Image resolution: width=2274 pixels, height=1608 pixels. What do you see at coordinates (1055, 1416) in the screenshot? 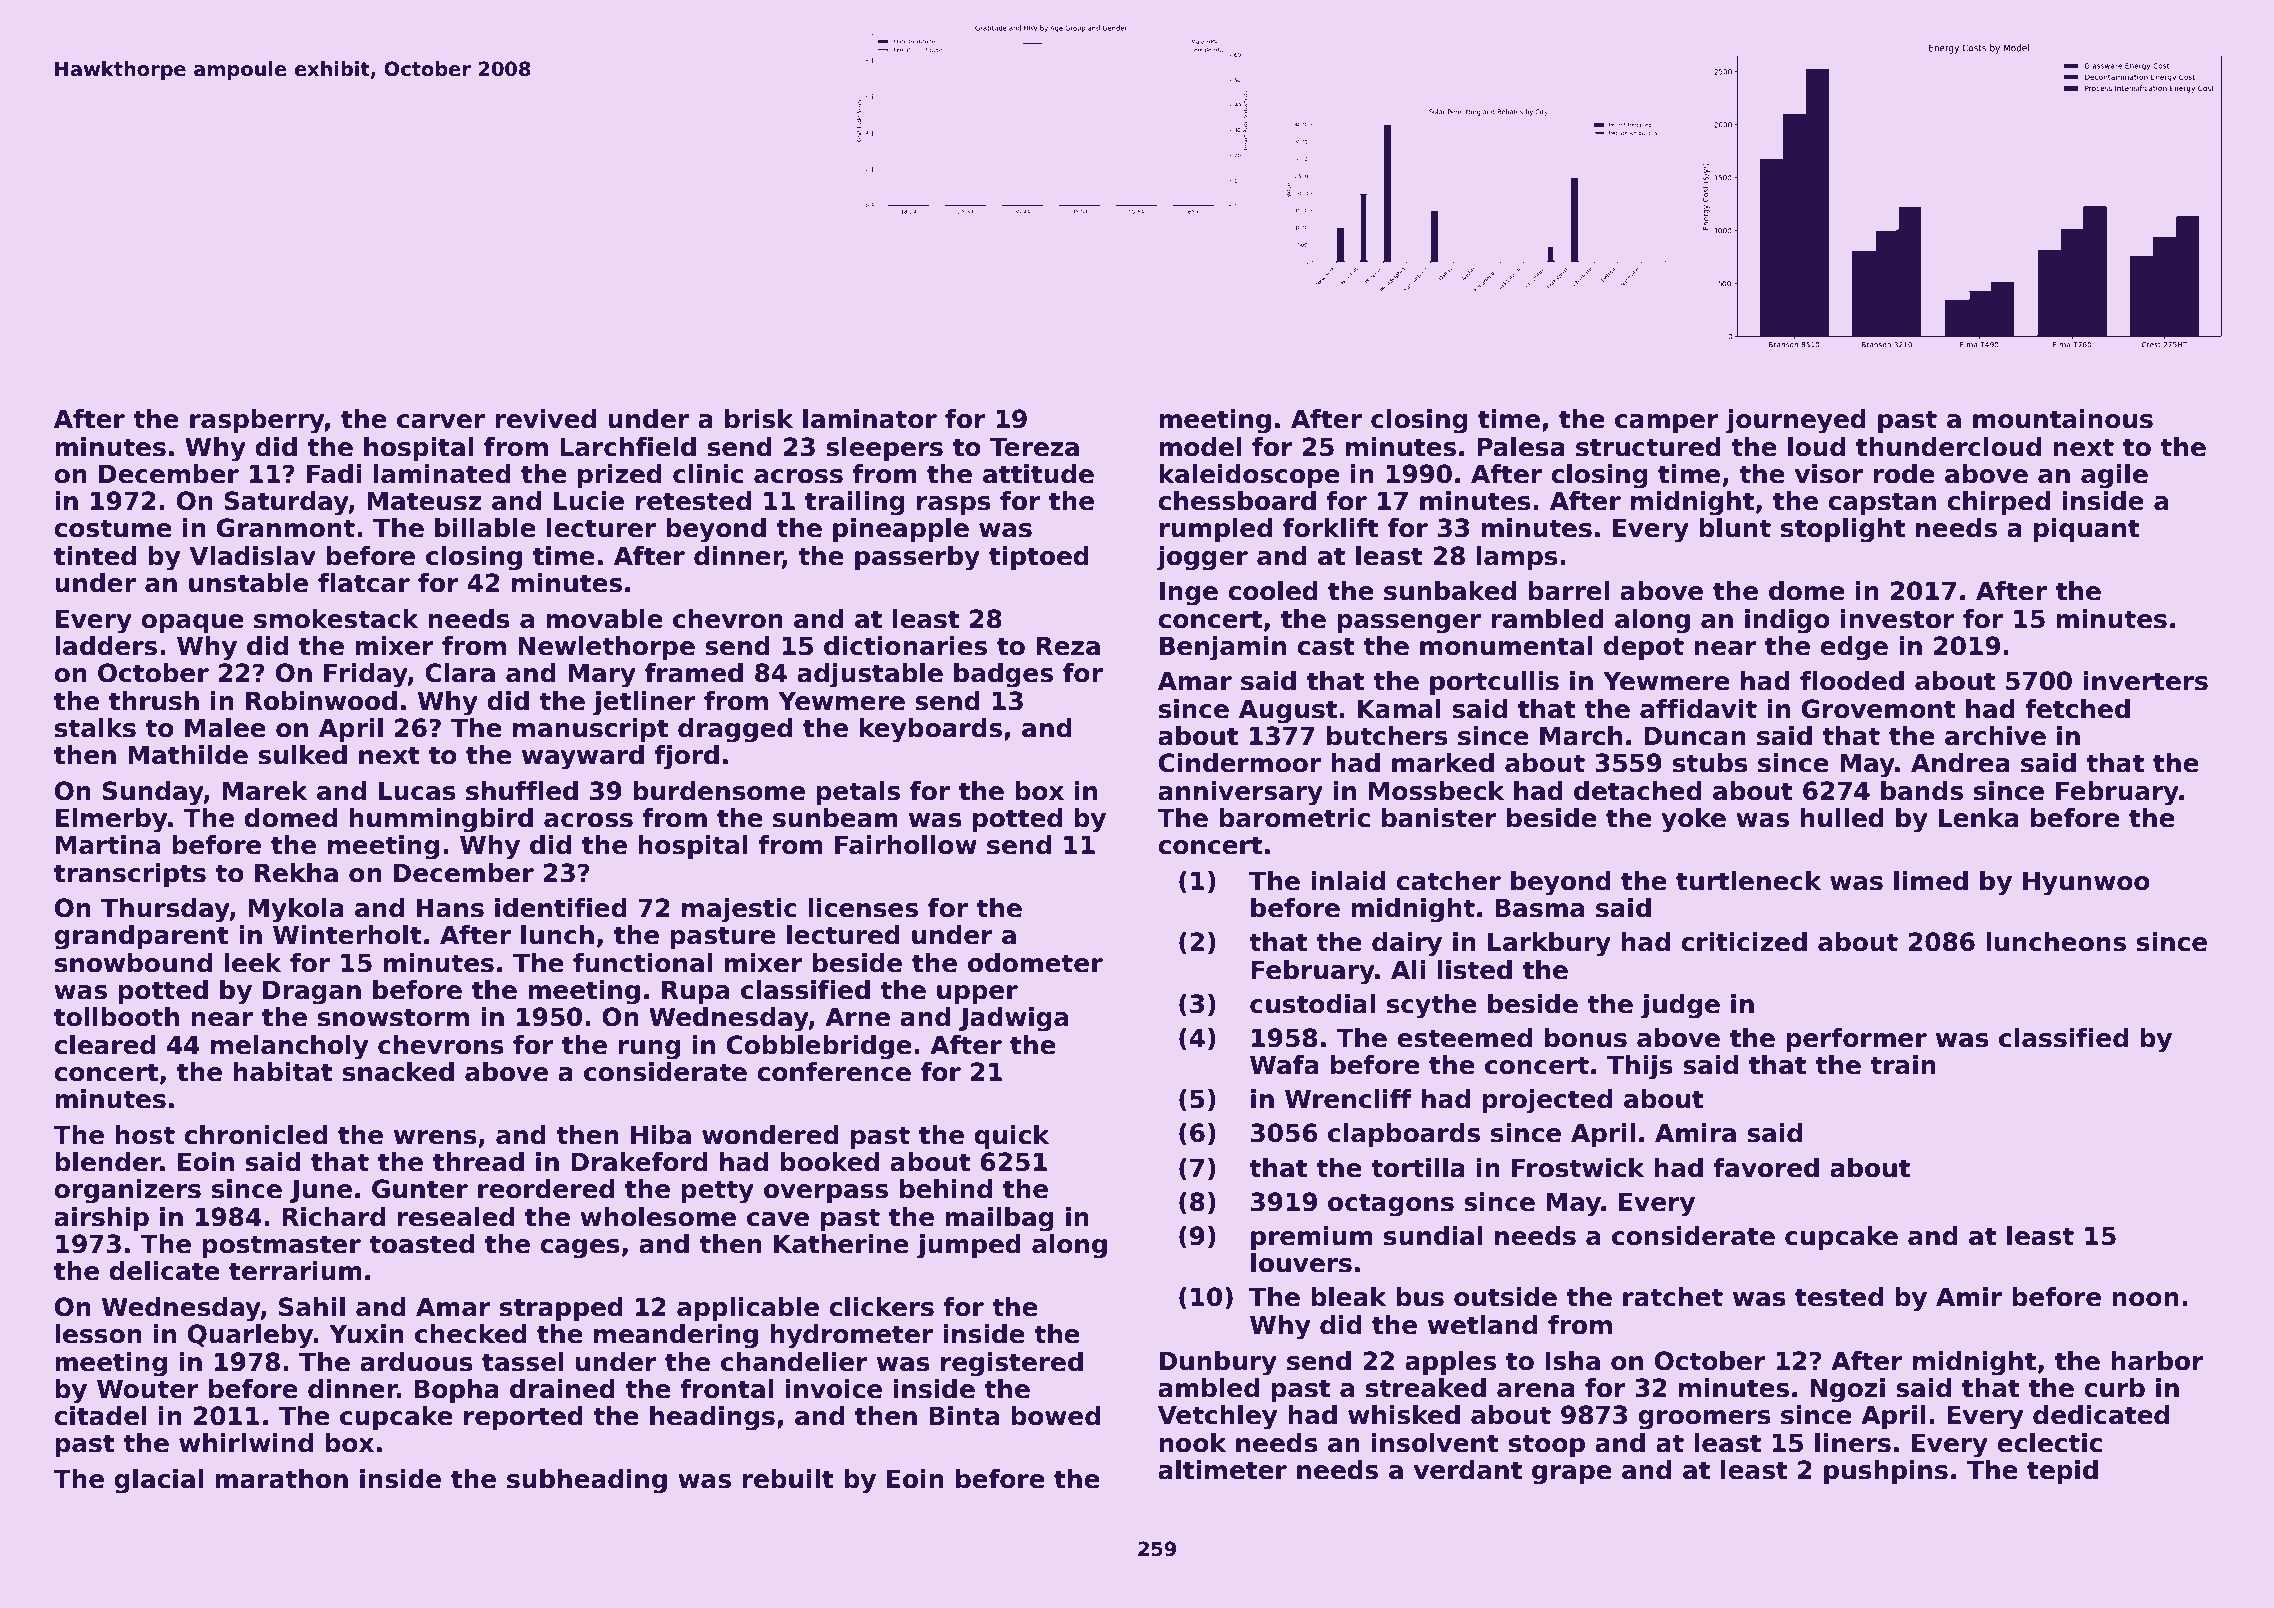
I see `bowed` at bounding box center [1055, 1416].
